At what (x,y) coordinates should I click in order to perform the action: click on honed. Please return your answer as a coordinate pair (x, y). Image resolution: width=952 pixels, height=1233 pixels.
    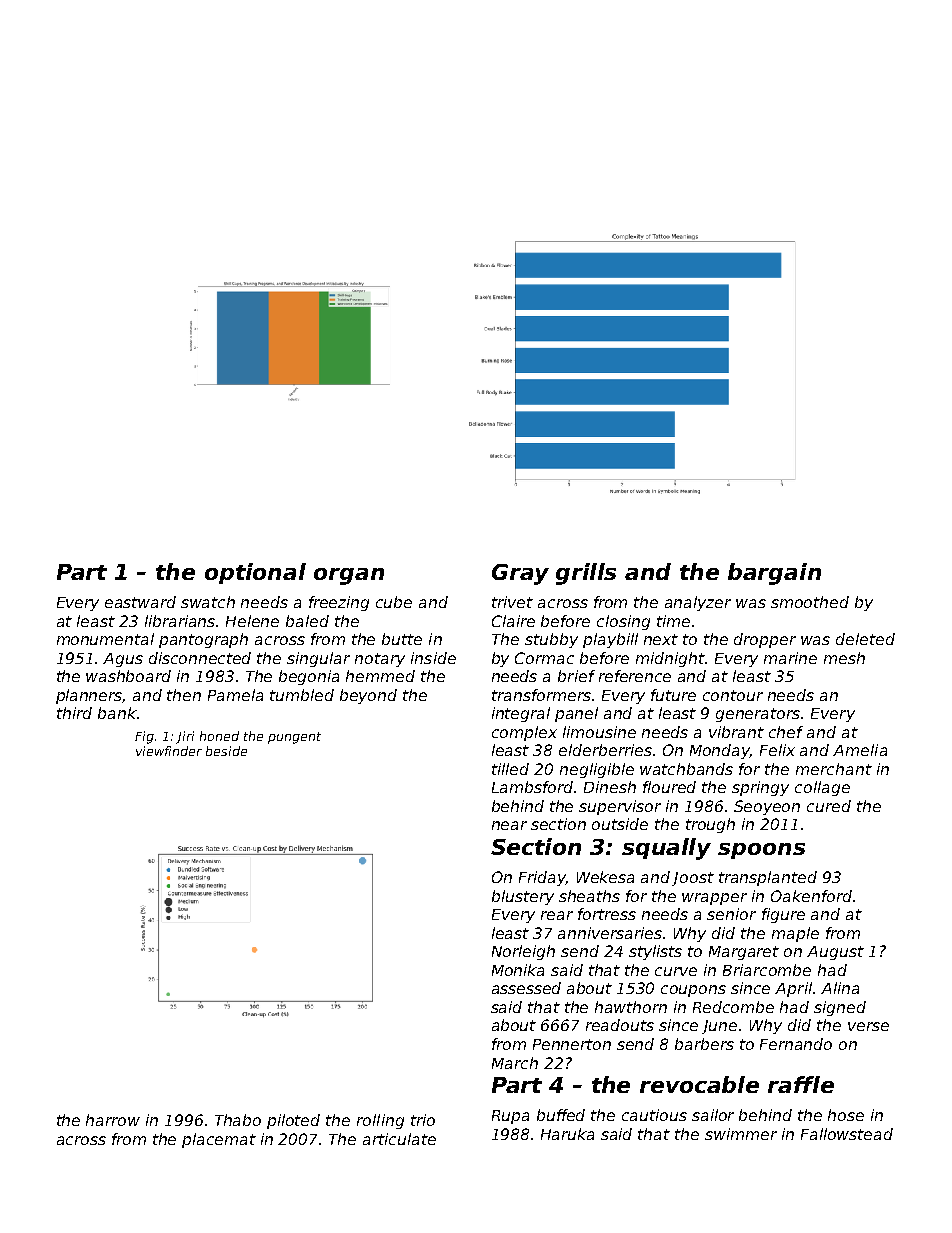
    Looking at the image, I should click on (219, 736).
